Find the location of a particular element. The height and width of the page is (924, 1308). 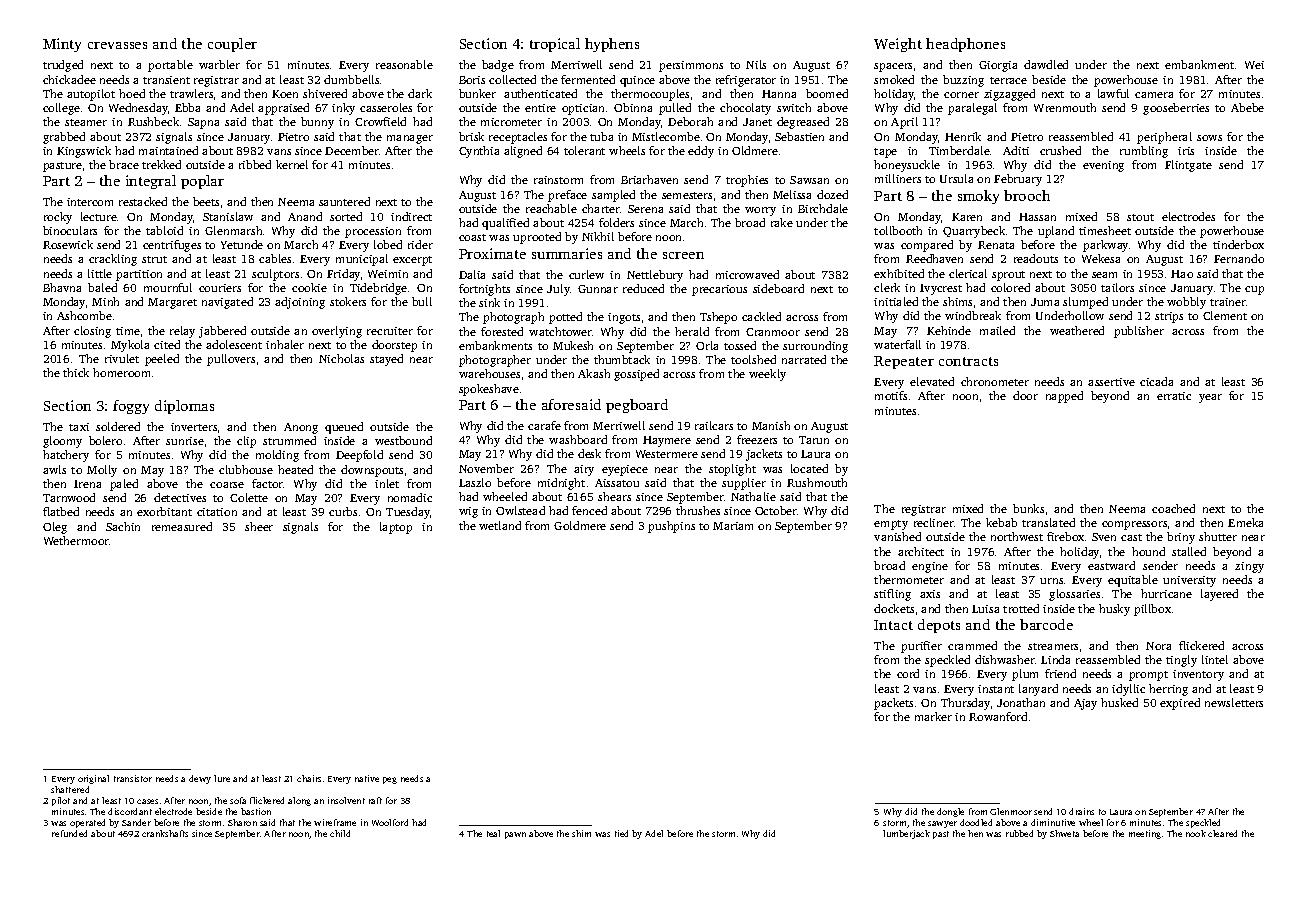

lanyard is located at coordinates (1038, 690).
